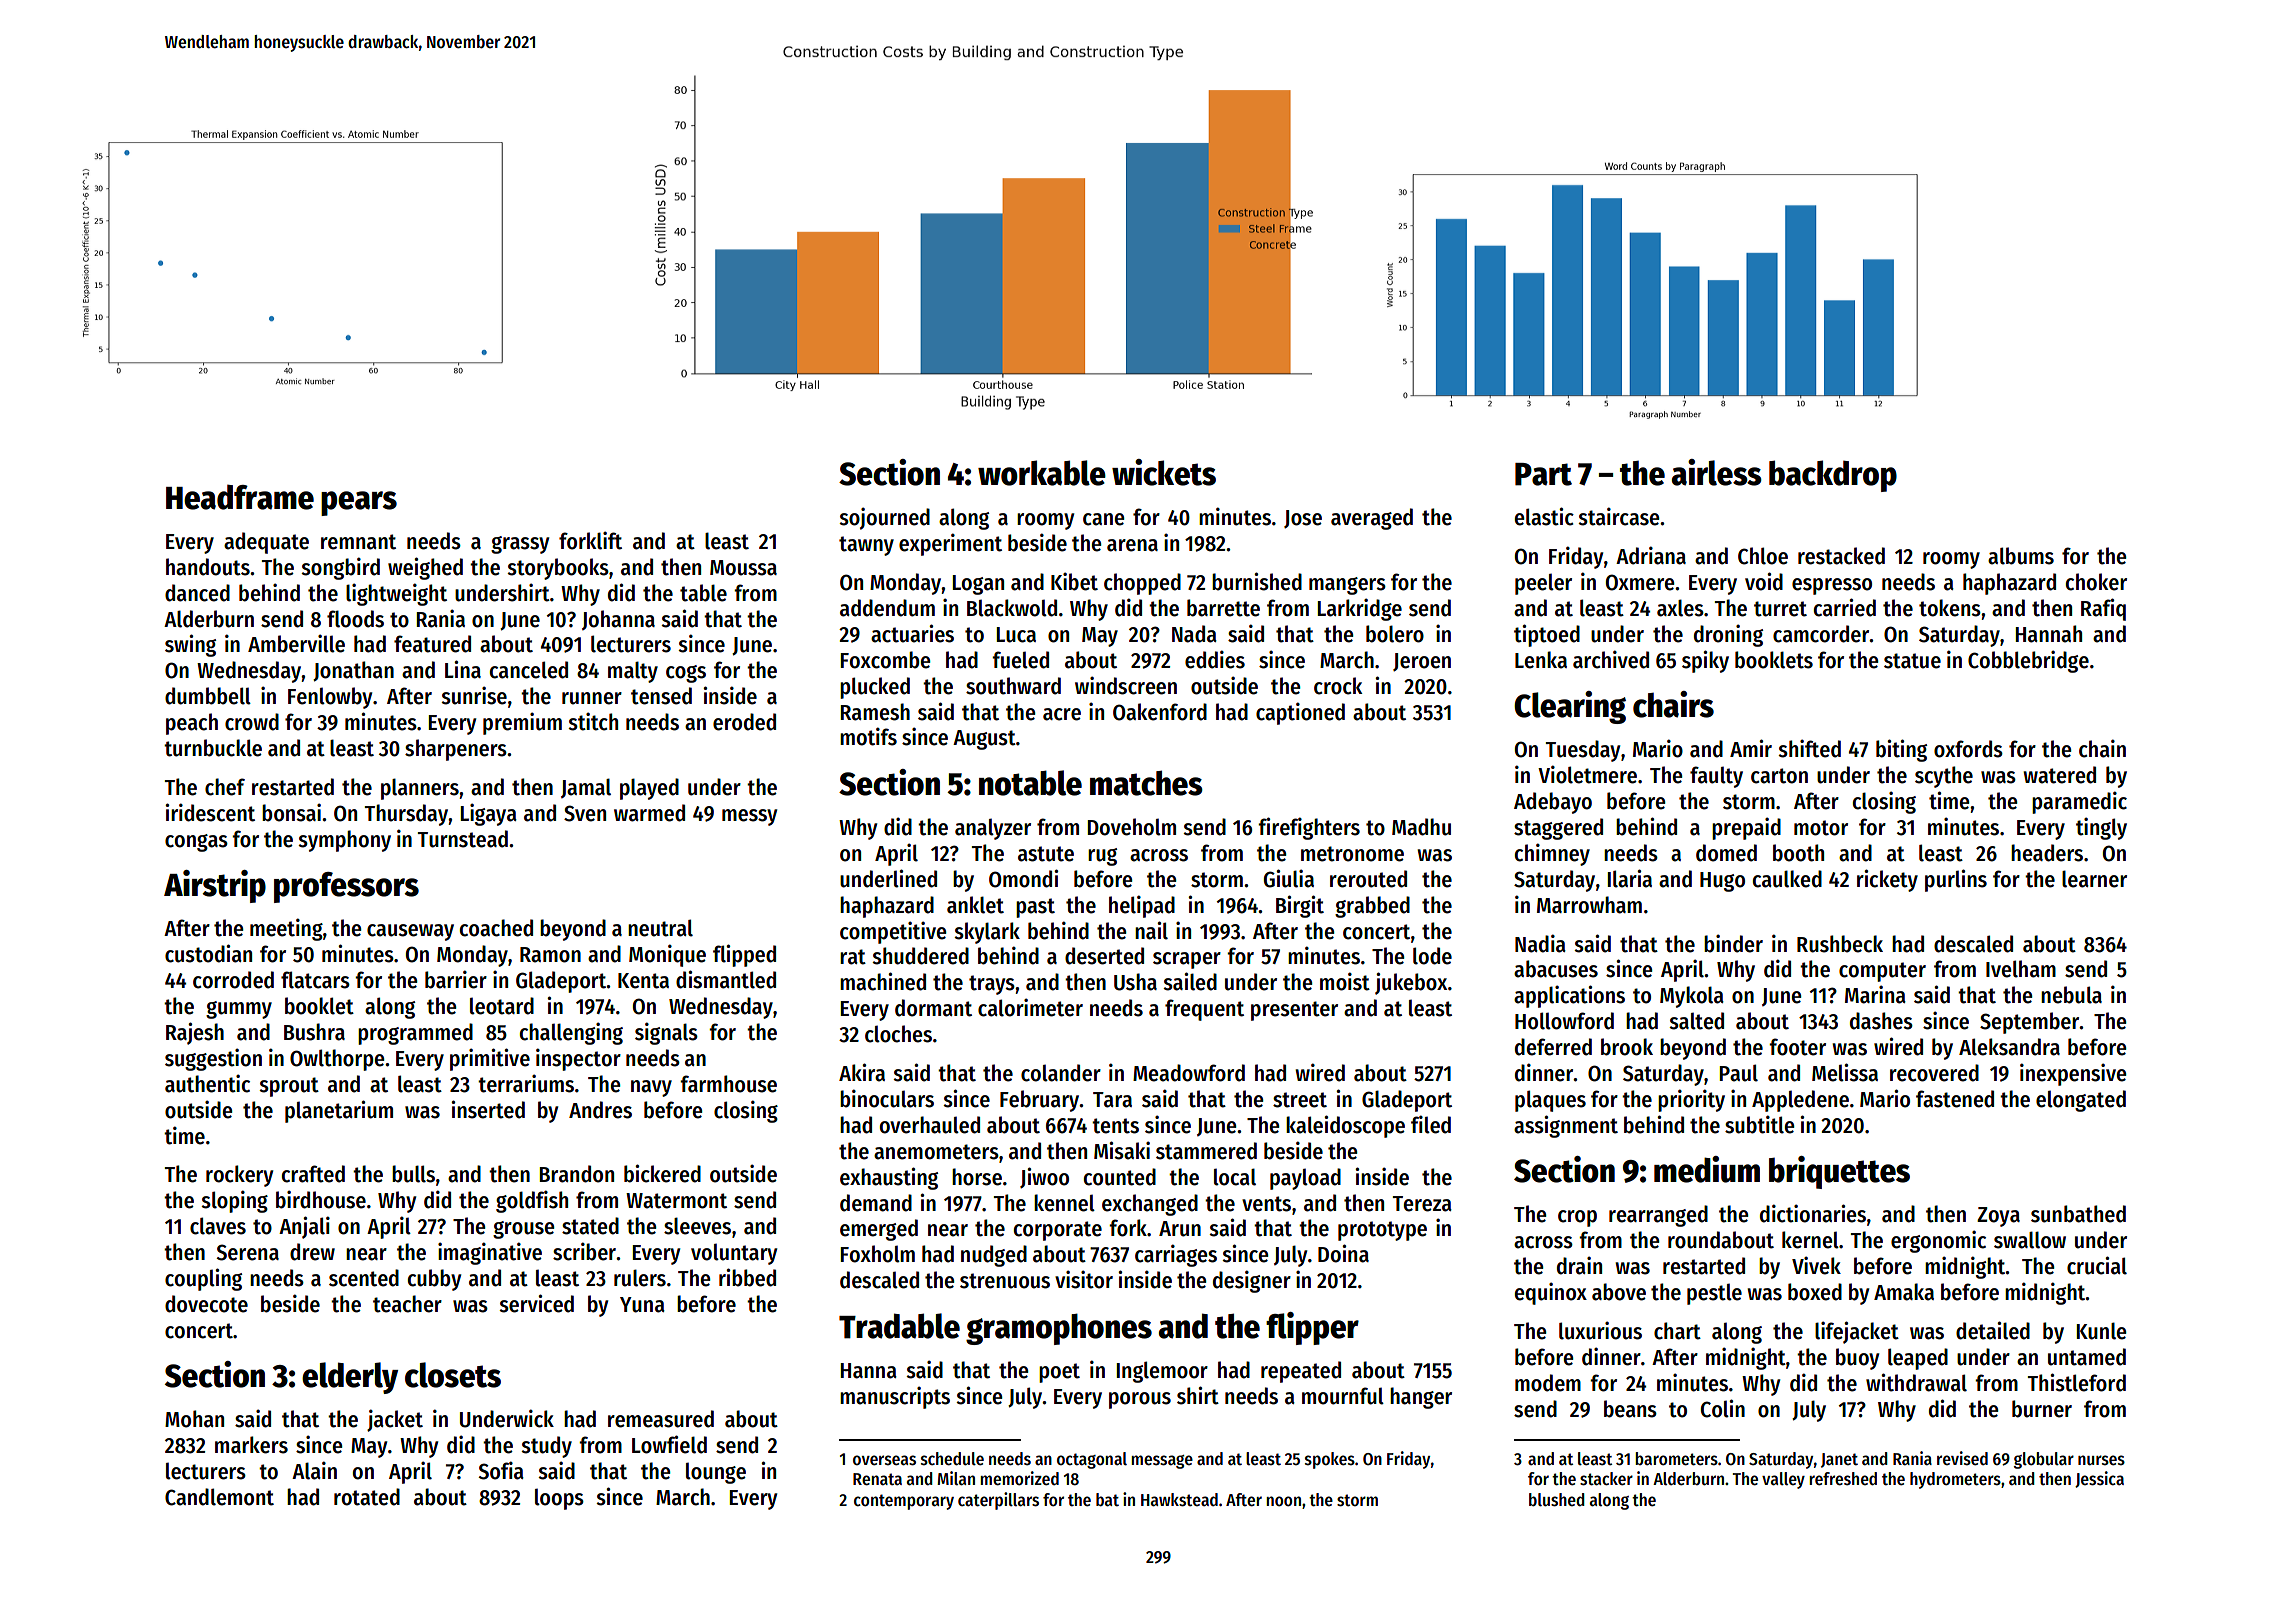 The width and height of the document is (2292, 1620). What do you see at coordinates (488, 814) in the document?
I see `Ligaya` at bounding box center [488, 814].
